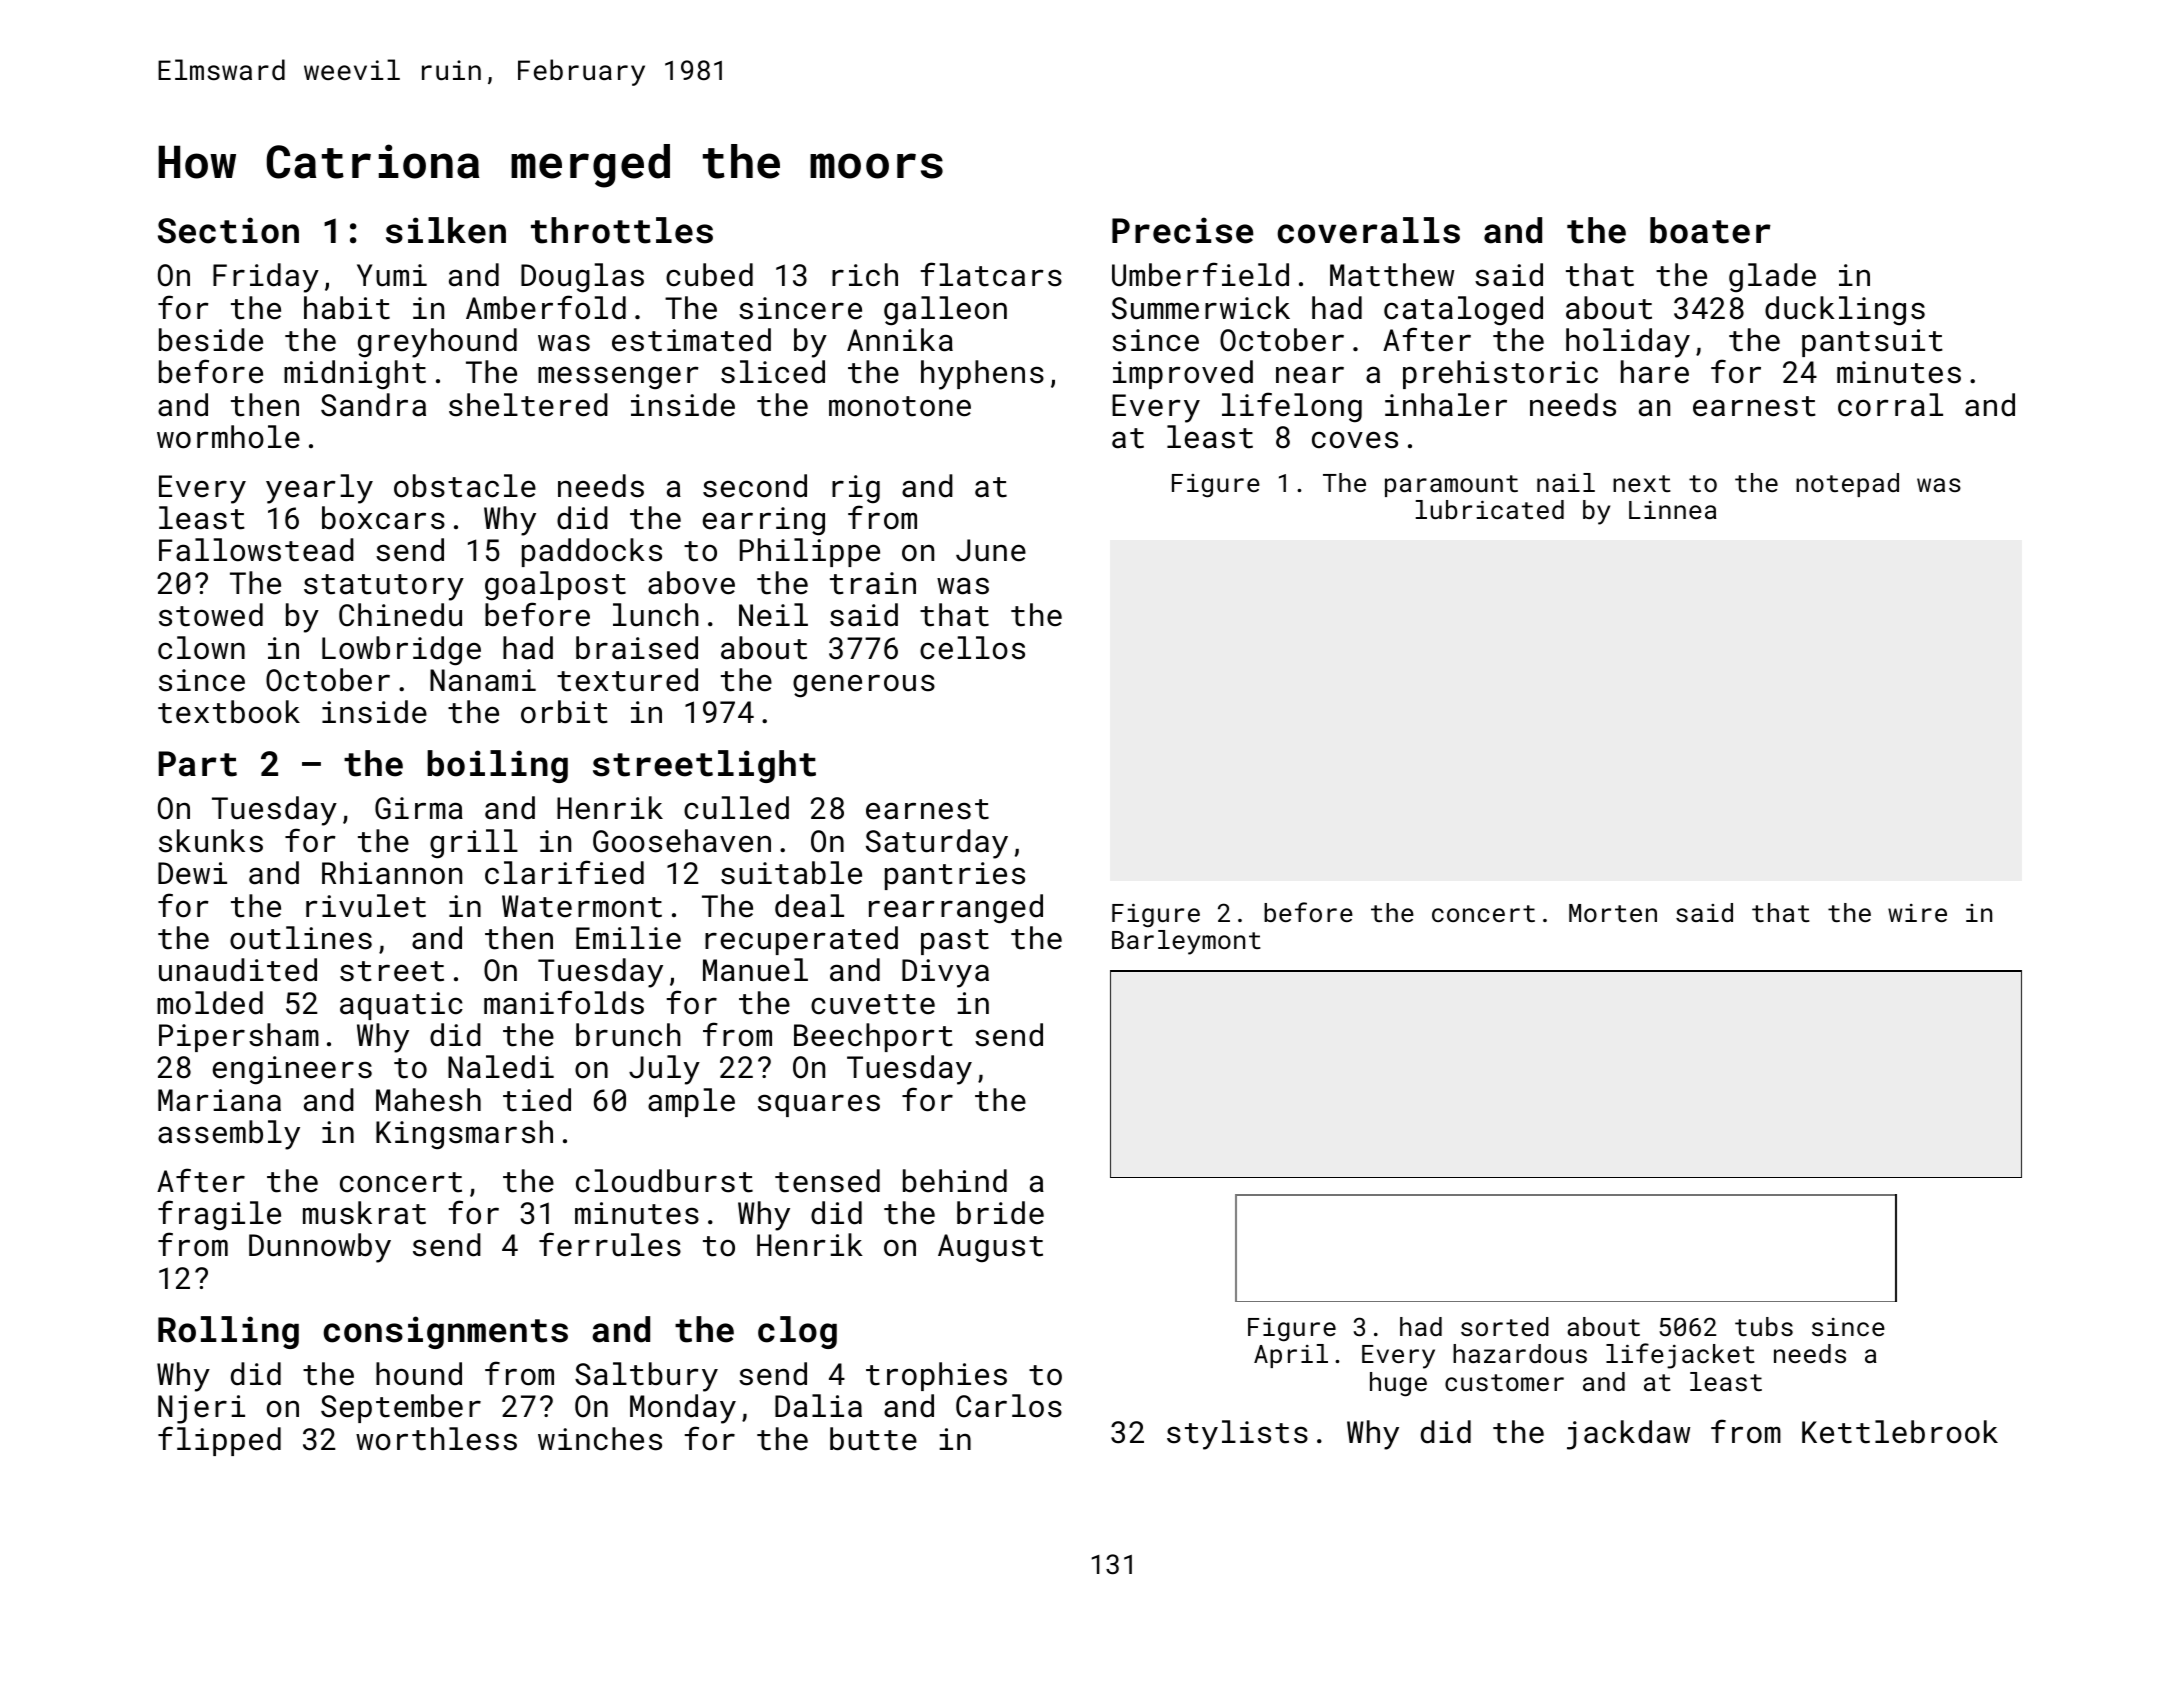 The image size is (2178, 1683). Describe the element at coordinates (1890, 405) in the document. I see `corral` at that location.
